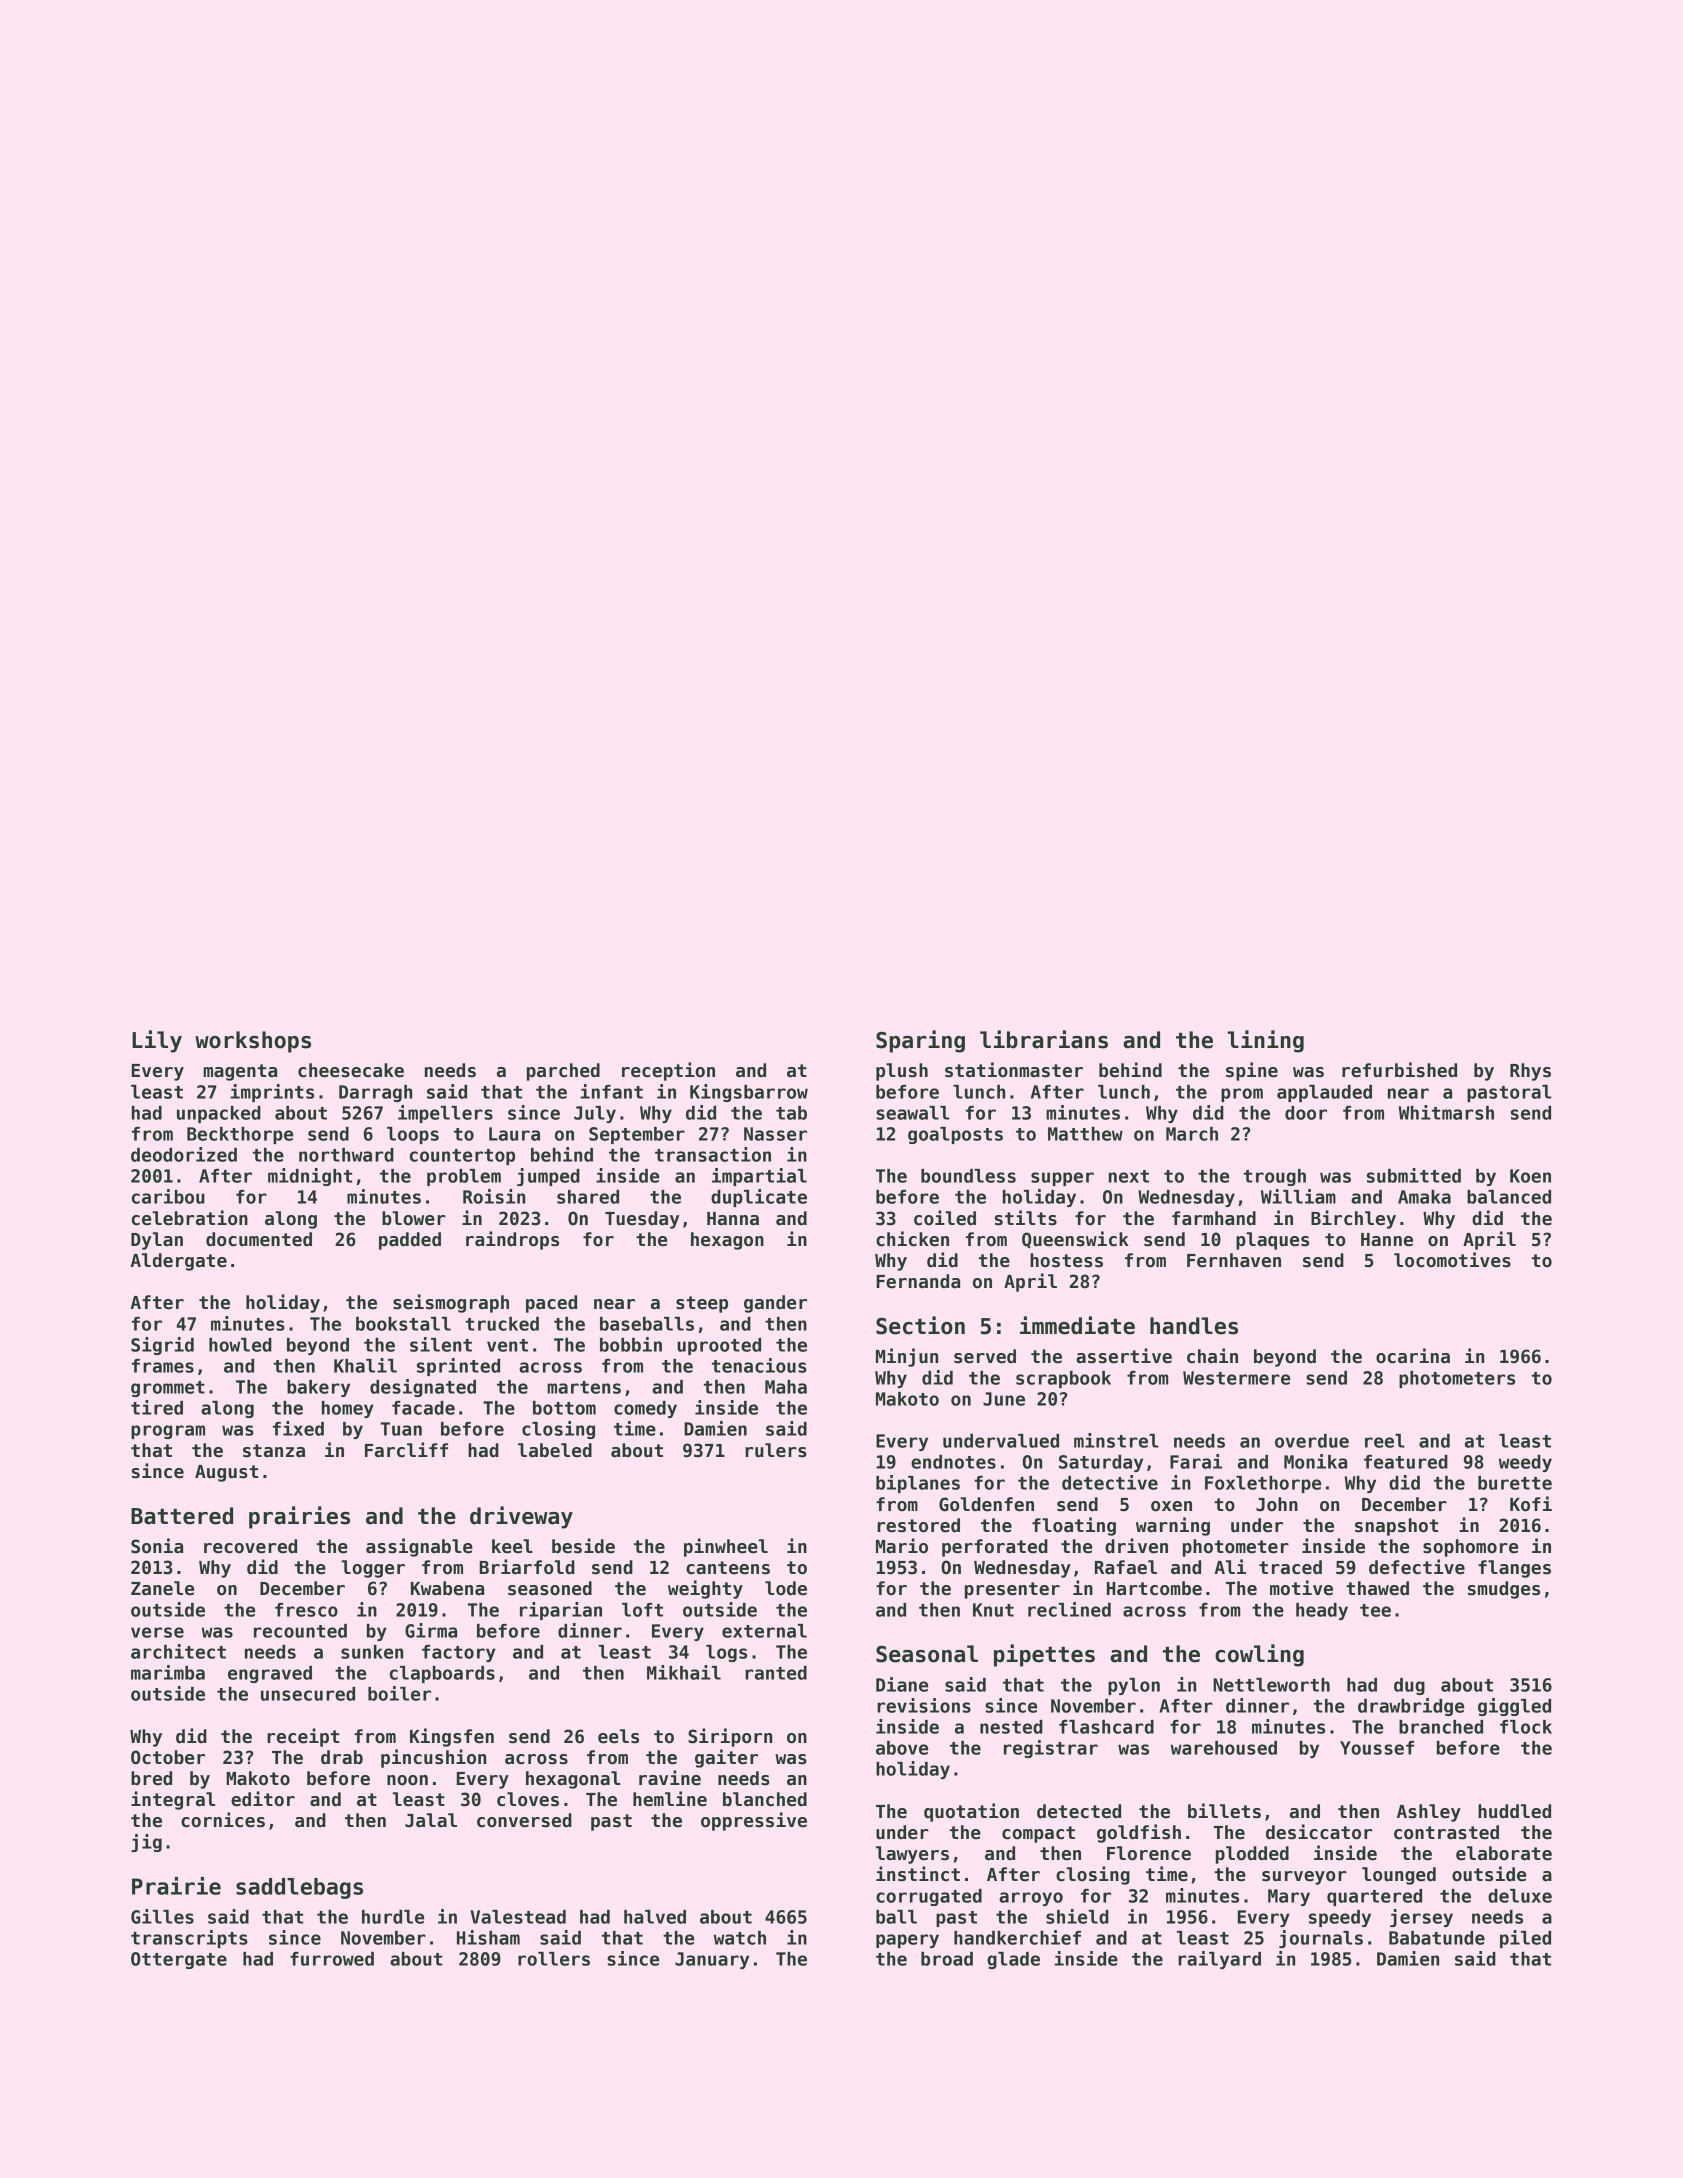 Image resolution: width=1683 pixels, height=2178 pixels. I want to click on pylon, so click(1134, 1686).
